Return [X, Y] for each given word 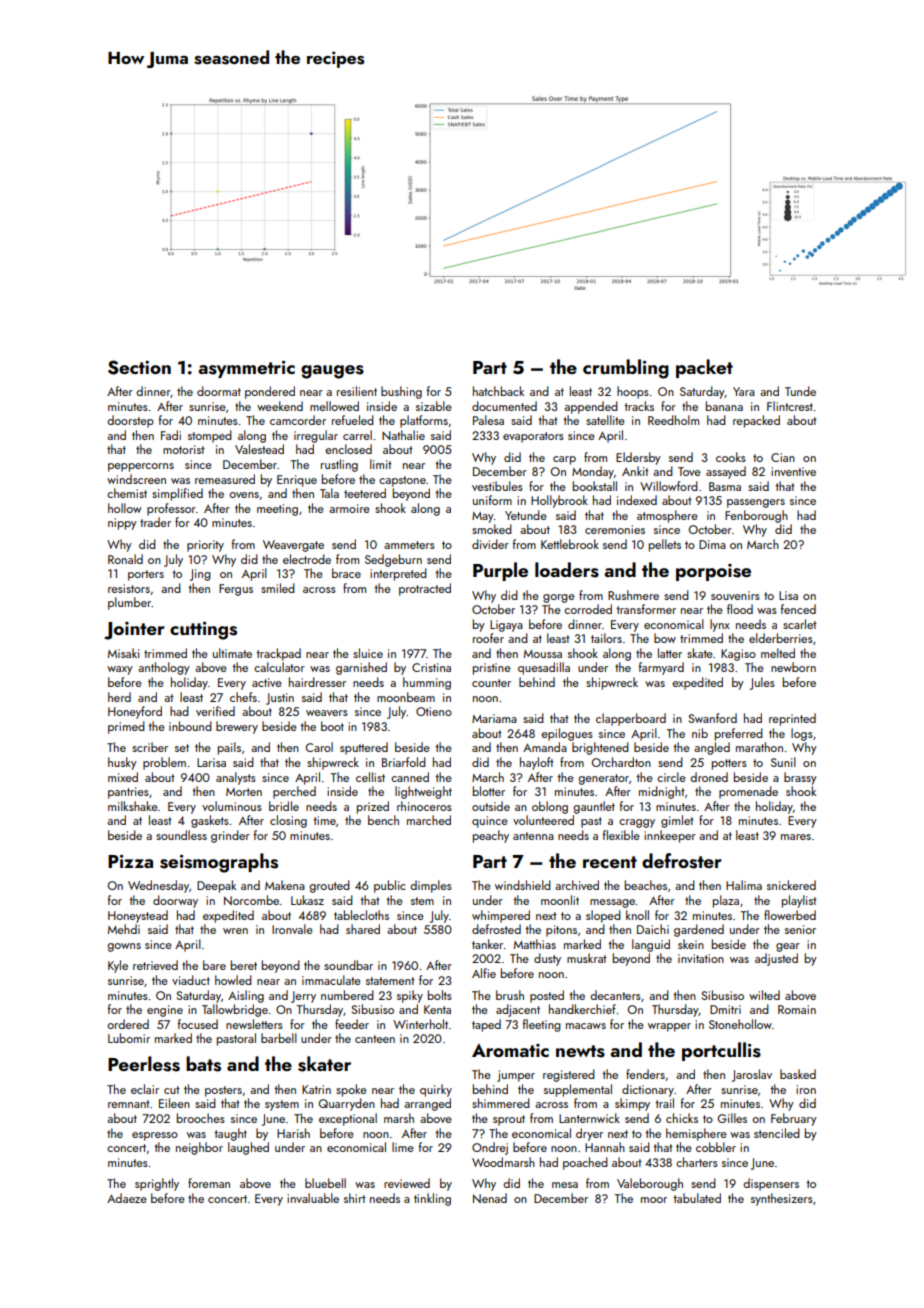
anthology [164, 668]
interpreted [398, 574]
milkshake [133, 806]
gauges [332, 372]
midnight [662, 792]
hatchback [498, 391]
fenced [798, 609]
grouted [329, 886]
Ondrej [490, 1148]
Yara [744, 391]
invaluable [313, 1198]
